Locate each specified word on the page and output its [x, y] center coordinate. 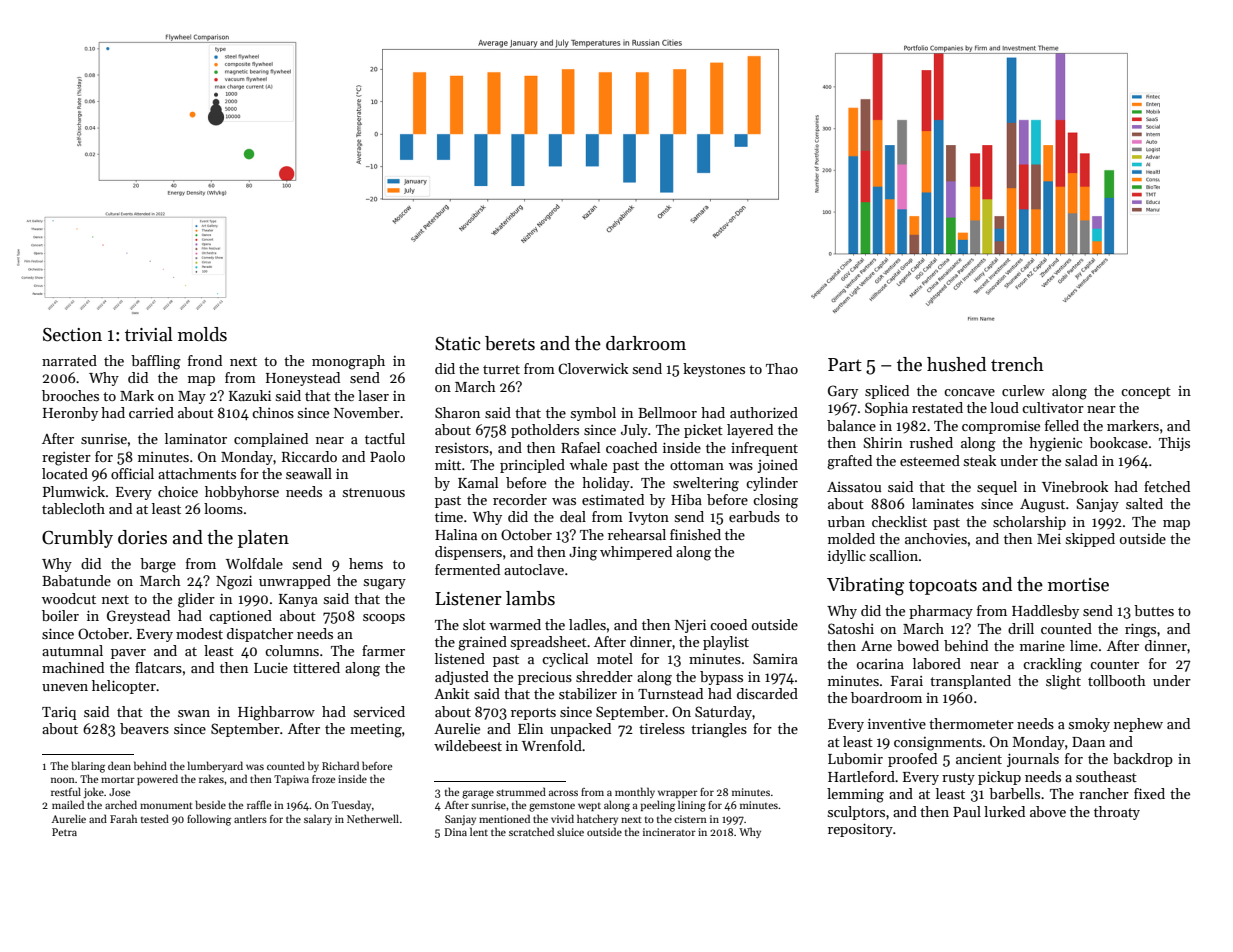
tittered [316, 667]
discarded [767, 693]
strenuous [374, 492]
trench [1017, 364]
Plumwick [74, 491]
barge [158, 565]
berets [510, 343]
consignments [938, 744]
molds [202, 334]
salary [318, 819]
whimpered [636, 553]
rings [1140, 631]
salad [1081, 460]
